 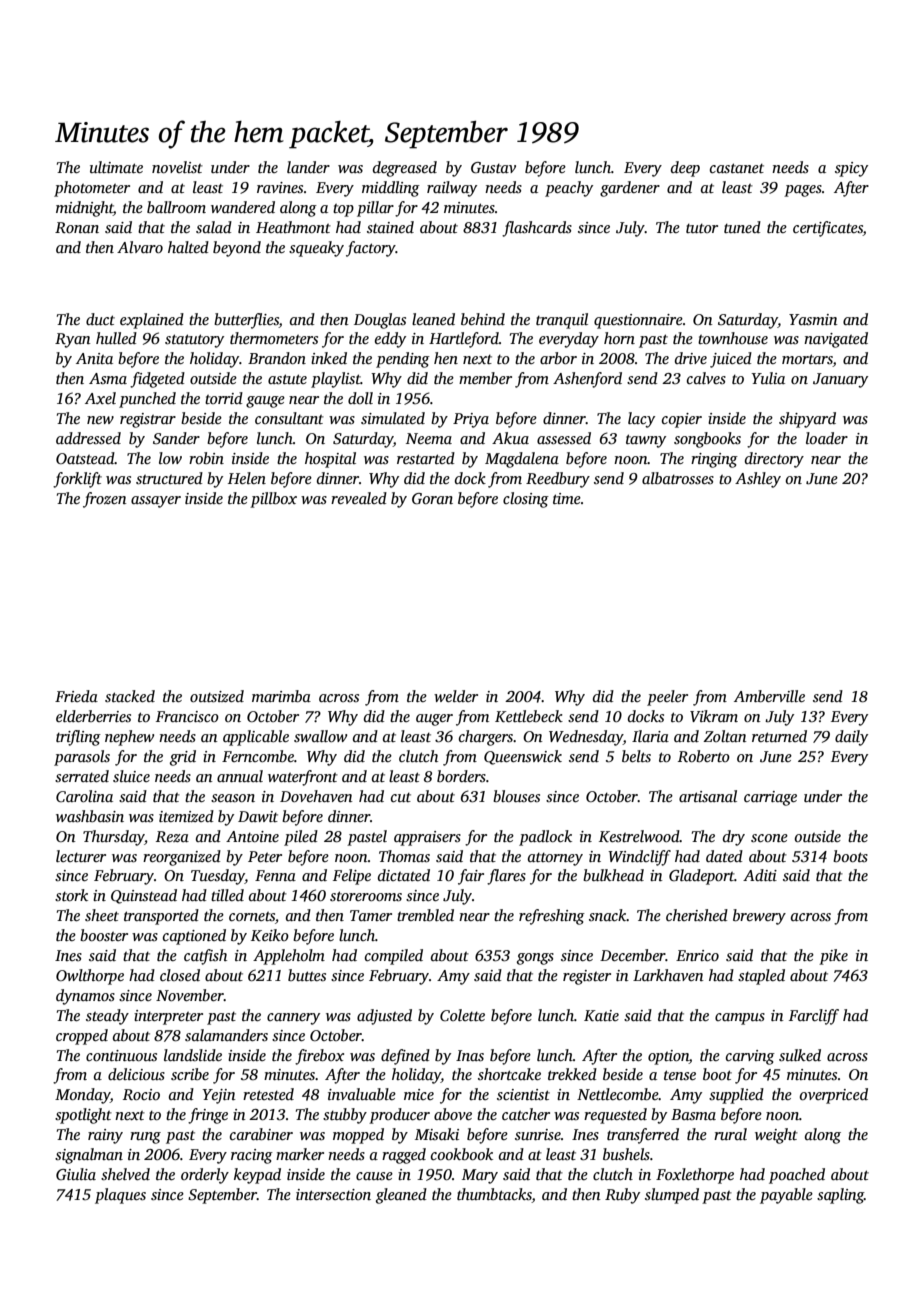 What do you see at coordinates (281, 696) in the document?
I see `marimba` at bounding box center [281, 696].
